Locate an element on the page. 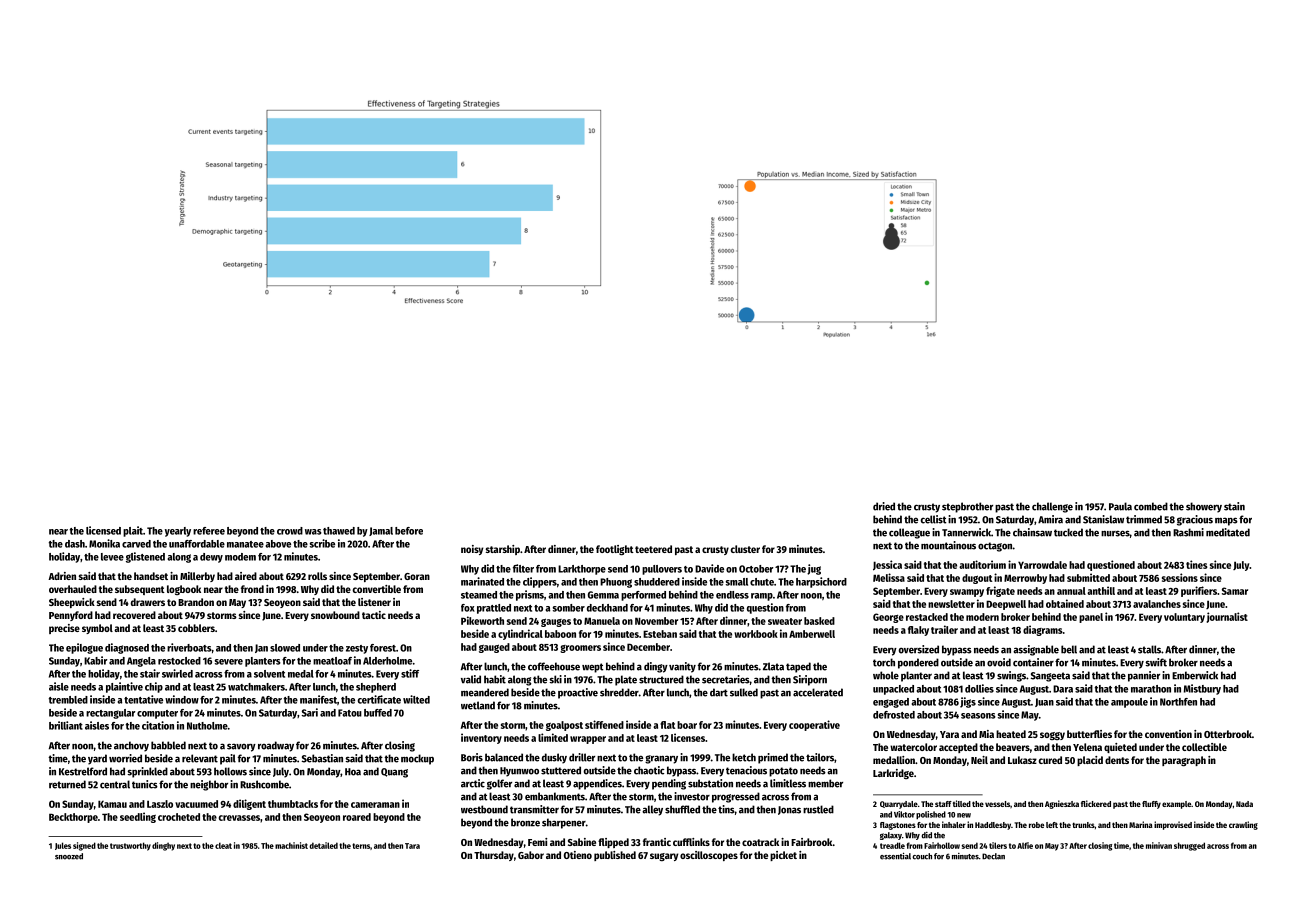 Image resolution: width=1308 pixels, height=924 pixels. Sari is located at coordinates (310, 712).
